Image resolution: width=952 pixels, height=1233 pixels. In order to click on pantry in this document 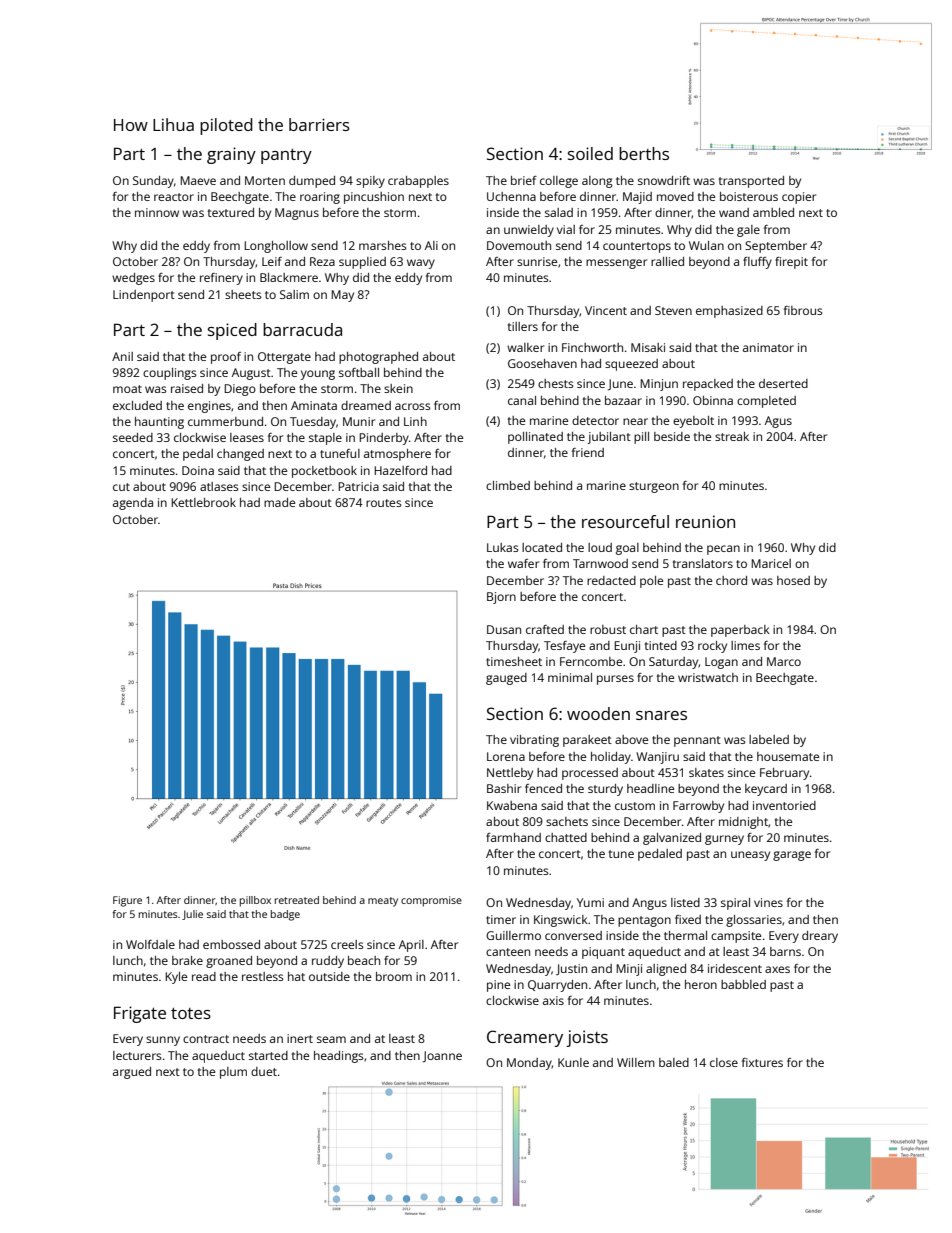, I will do `click(286, 156)`.
